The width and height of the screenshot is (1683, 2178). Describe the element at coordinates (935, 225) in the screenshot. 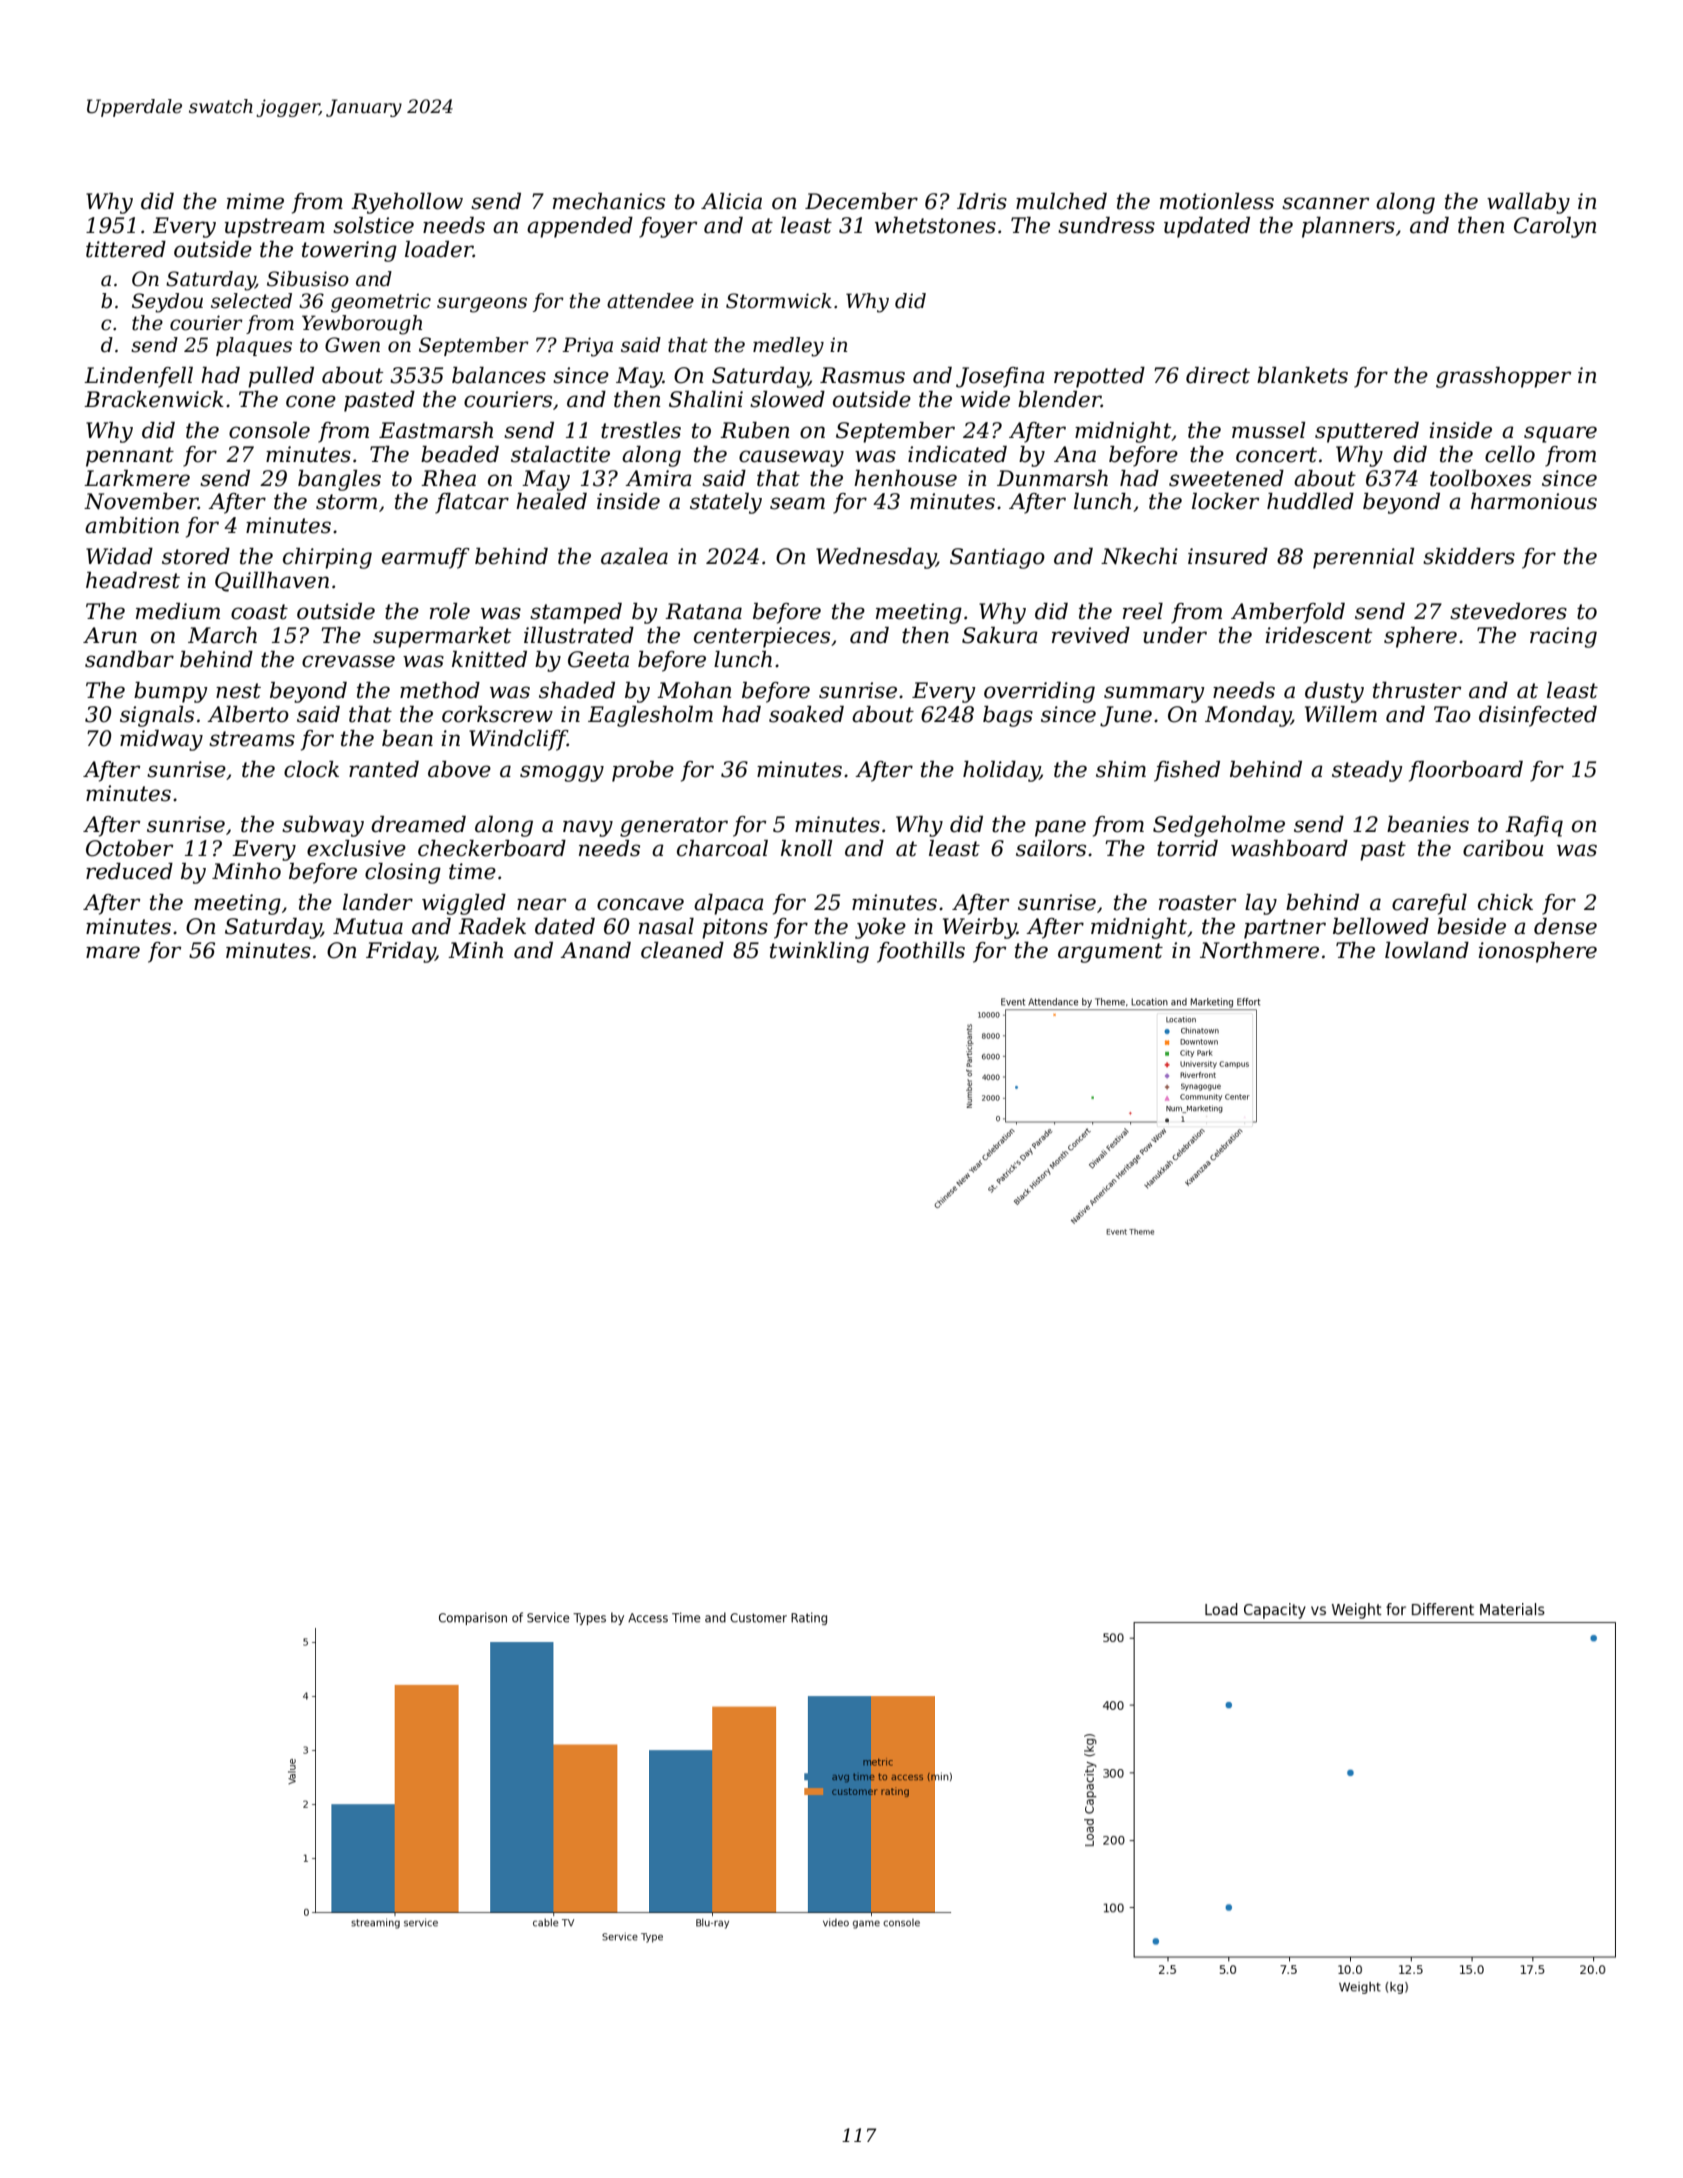

I see `whetstones` at that location.
